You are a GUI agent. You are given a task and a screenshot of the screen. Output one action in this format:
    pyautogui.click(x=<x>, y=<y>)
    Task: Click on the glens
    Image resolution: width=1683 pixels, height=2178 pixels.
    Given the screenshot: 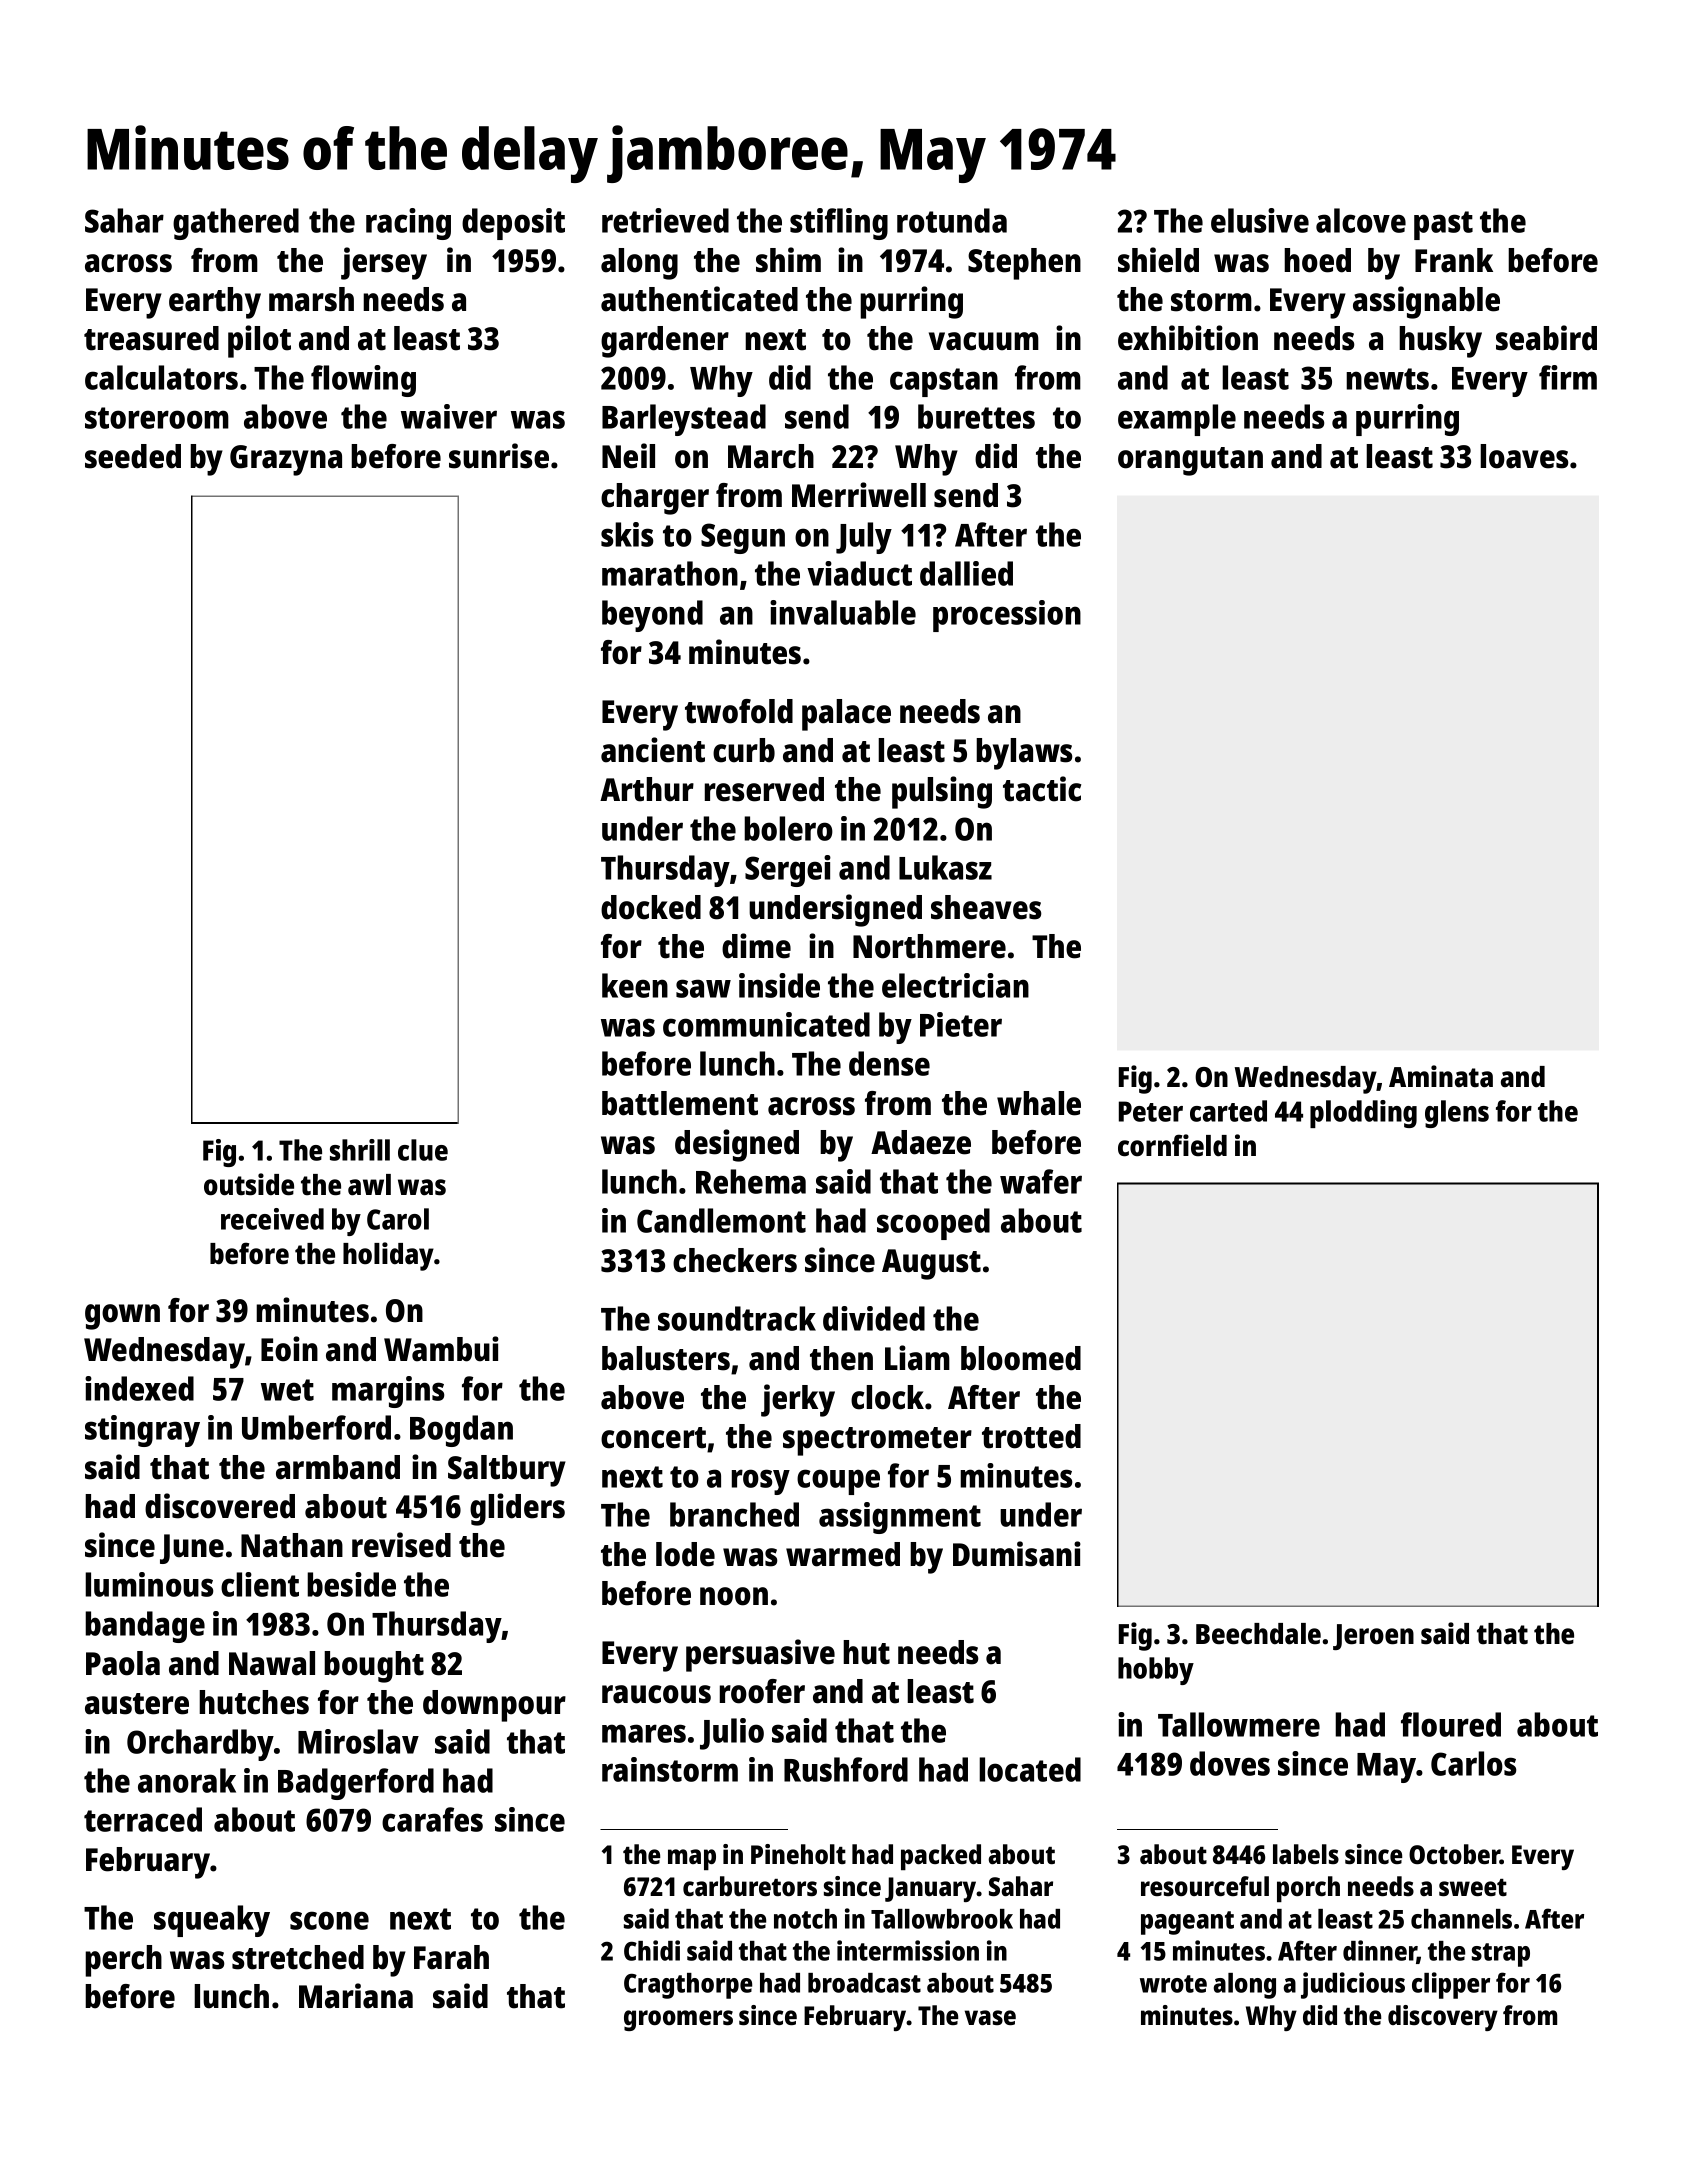 What is the action you would take?
    pyautogui.click(x=1457, y=1114)
